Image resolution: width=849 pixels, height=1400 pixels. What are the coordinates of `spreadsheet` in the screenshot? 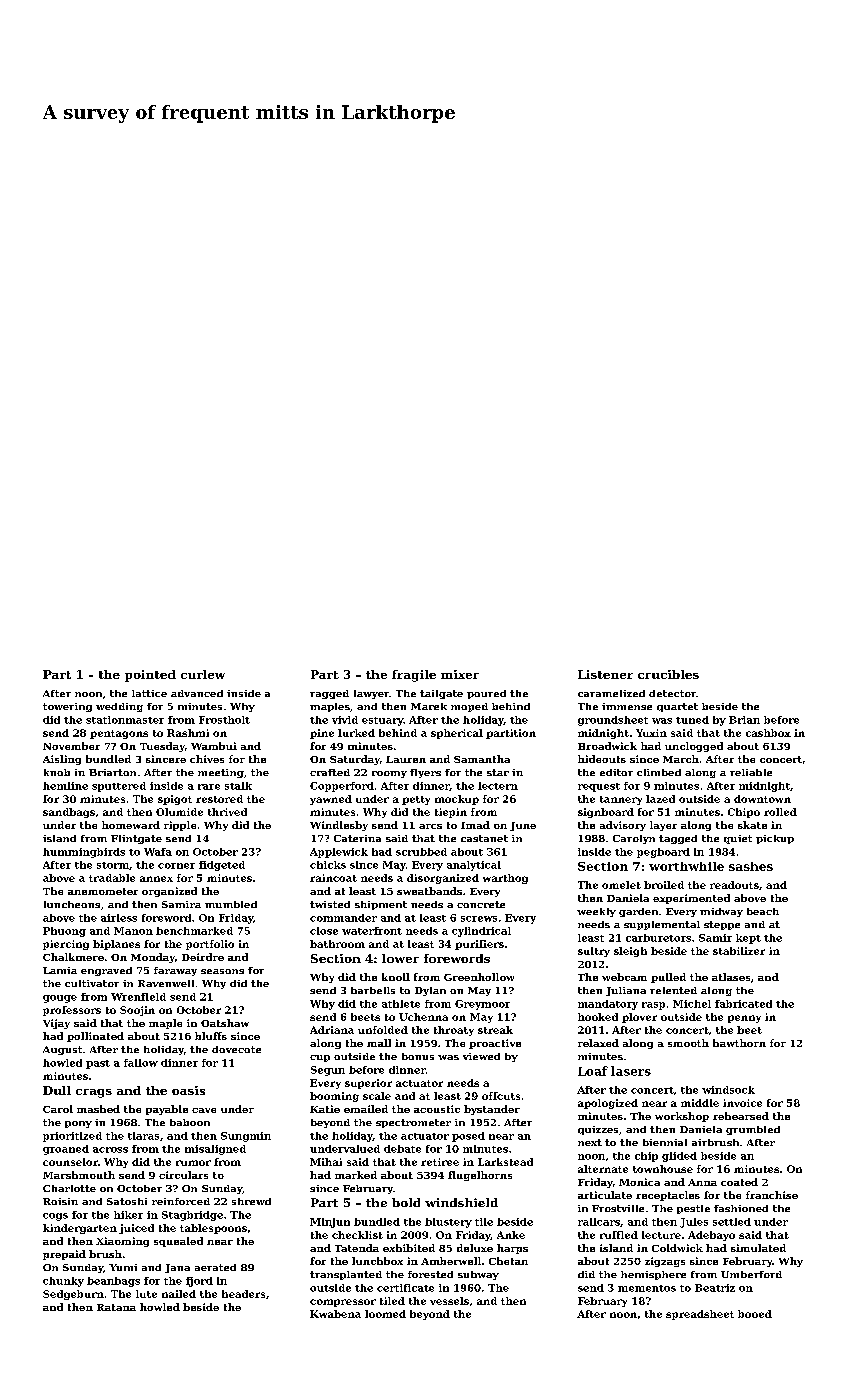 It's located at (700, 1315).
